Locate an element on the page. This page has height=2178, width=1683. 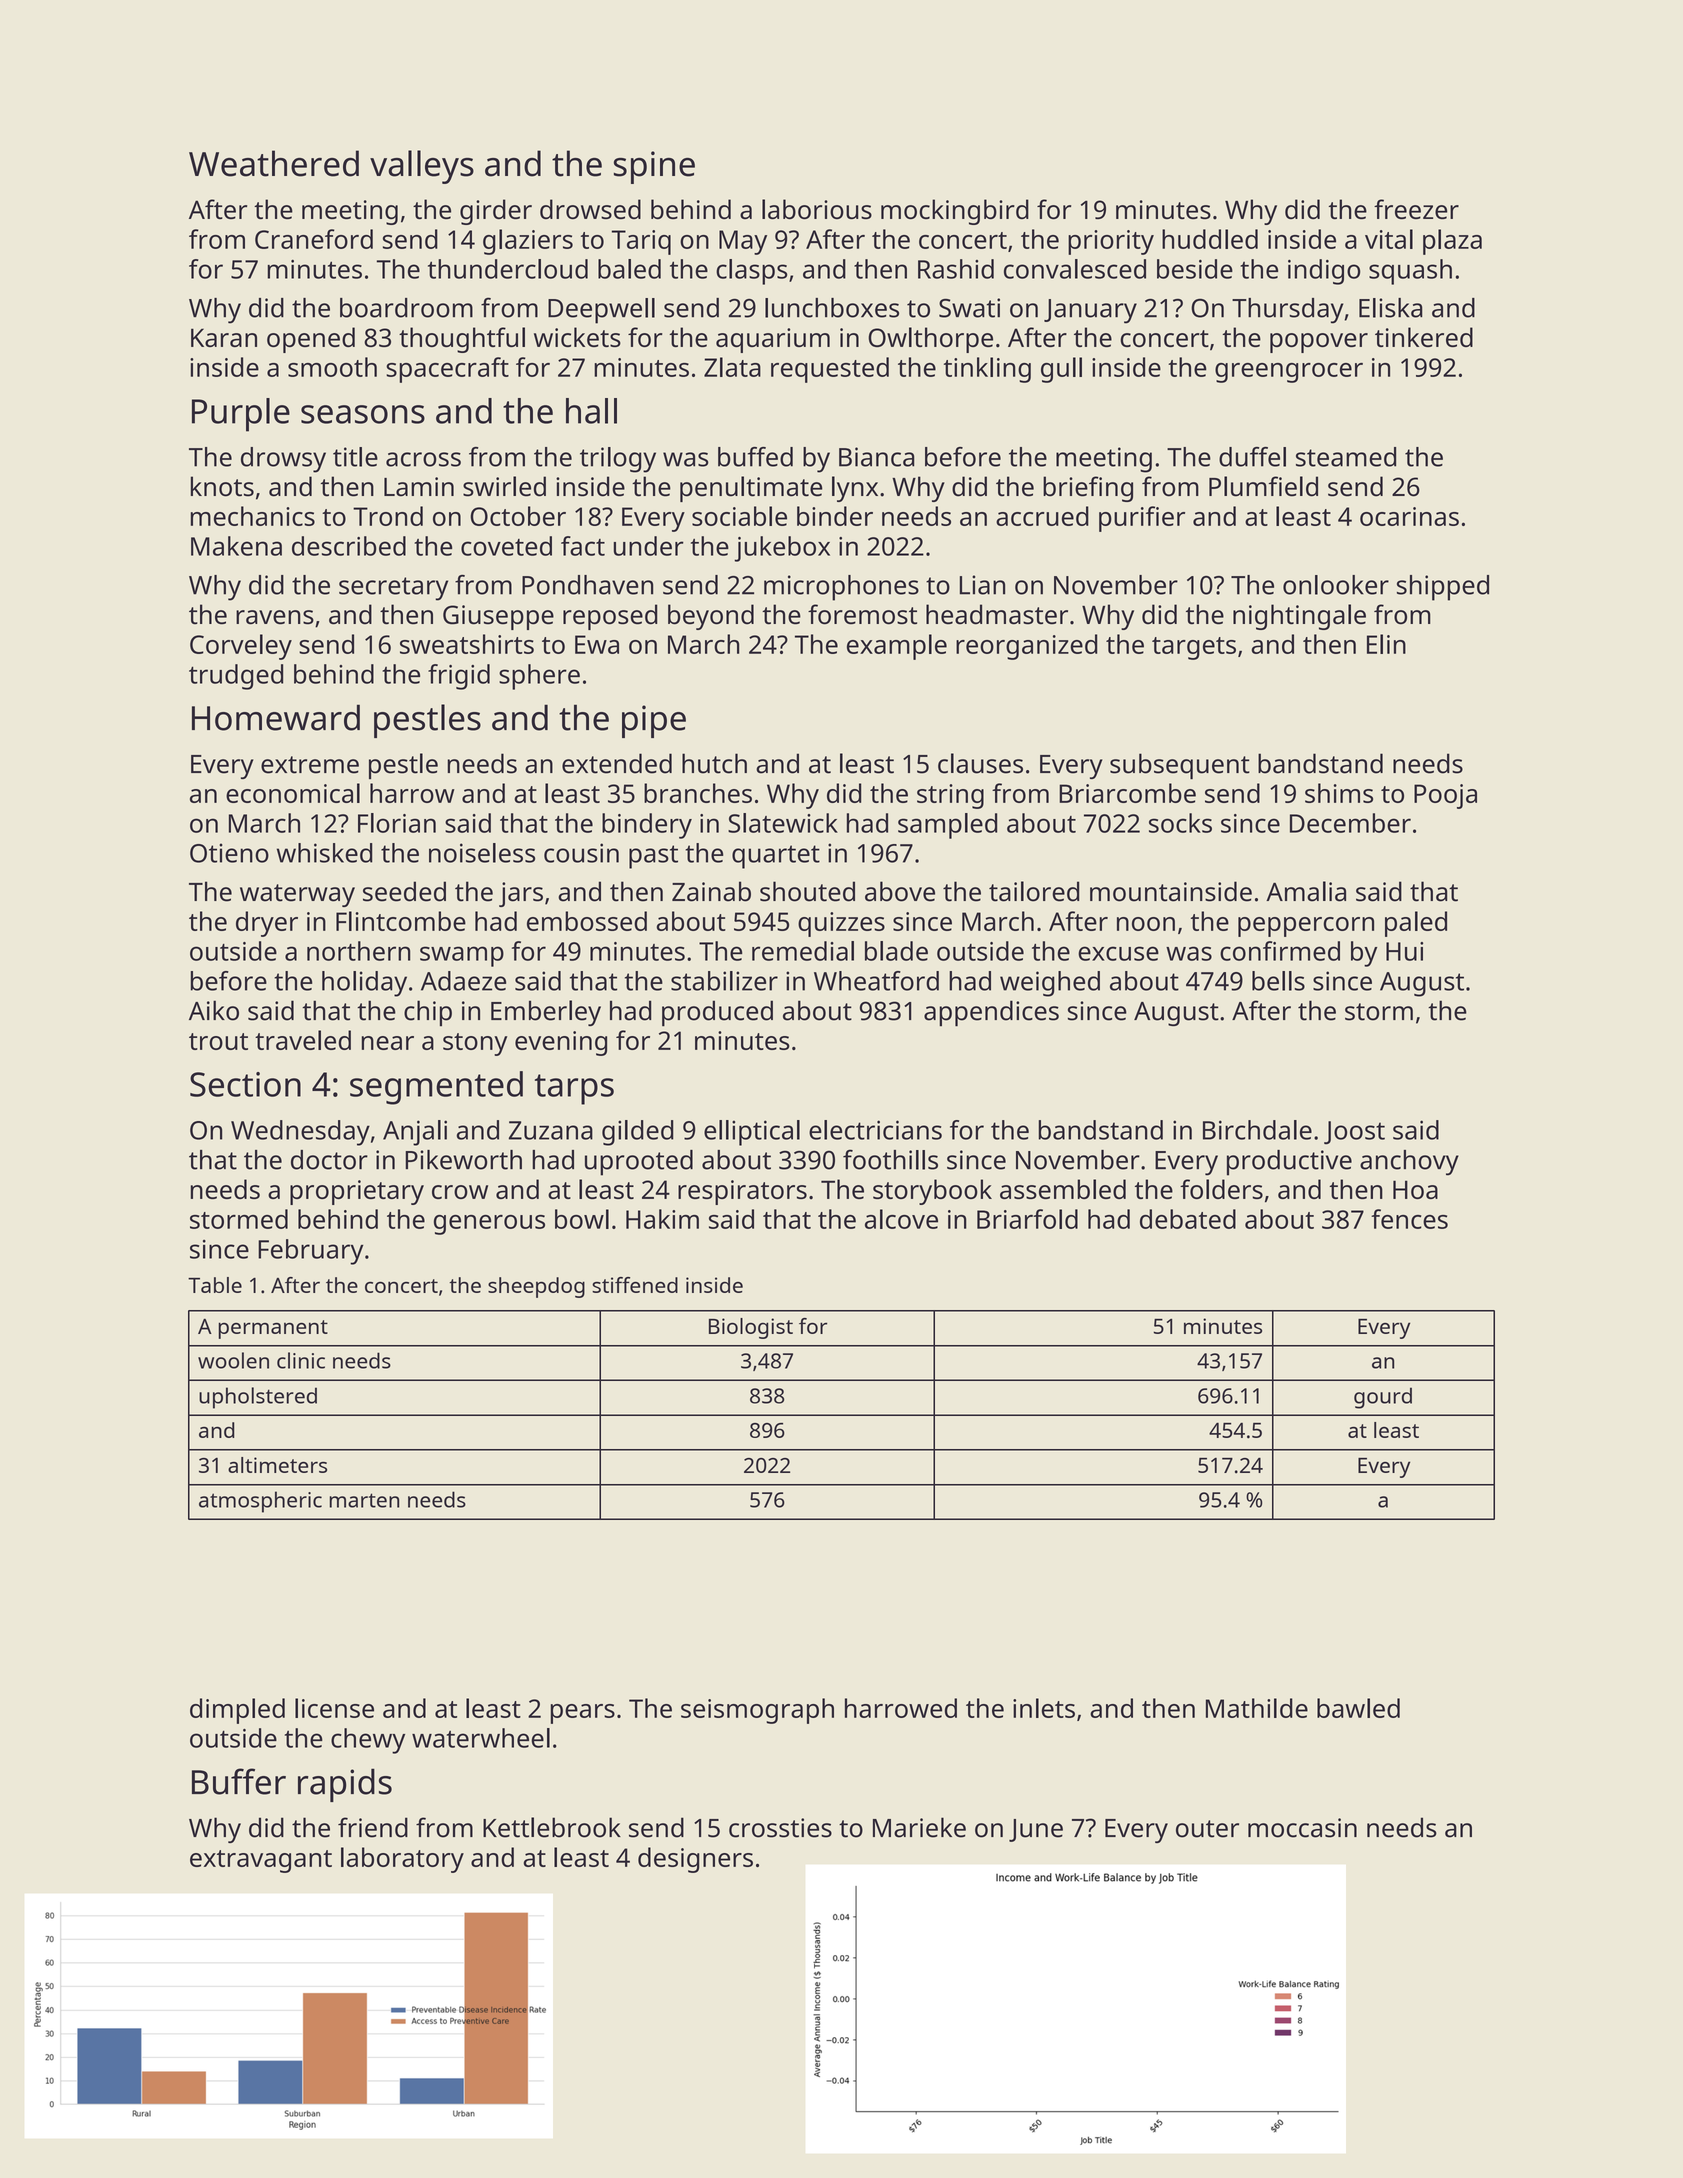
bawled is located at coordinates (1358, 1708).
